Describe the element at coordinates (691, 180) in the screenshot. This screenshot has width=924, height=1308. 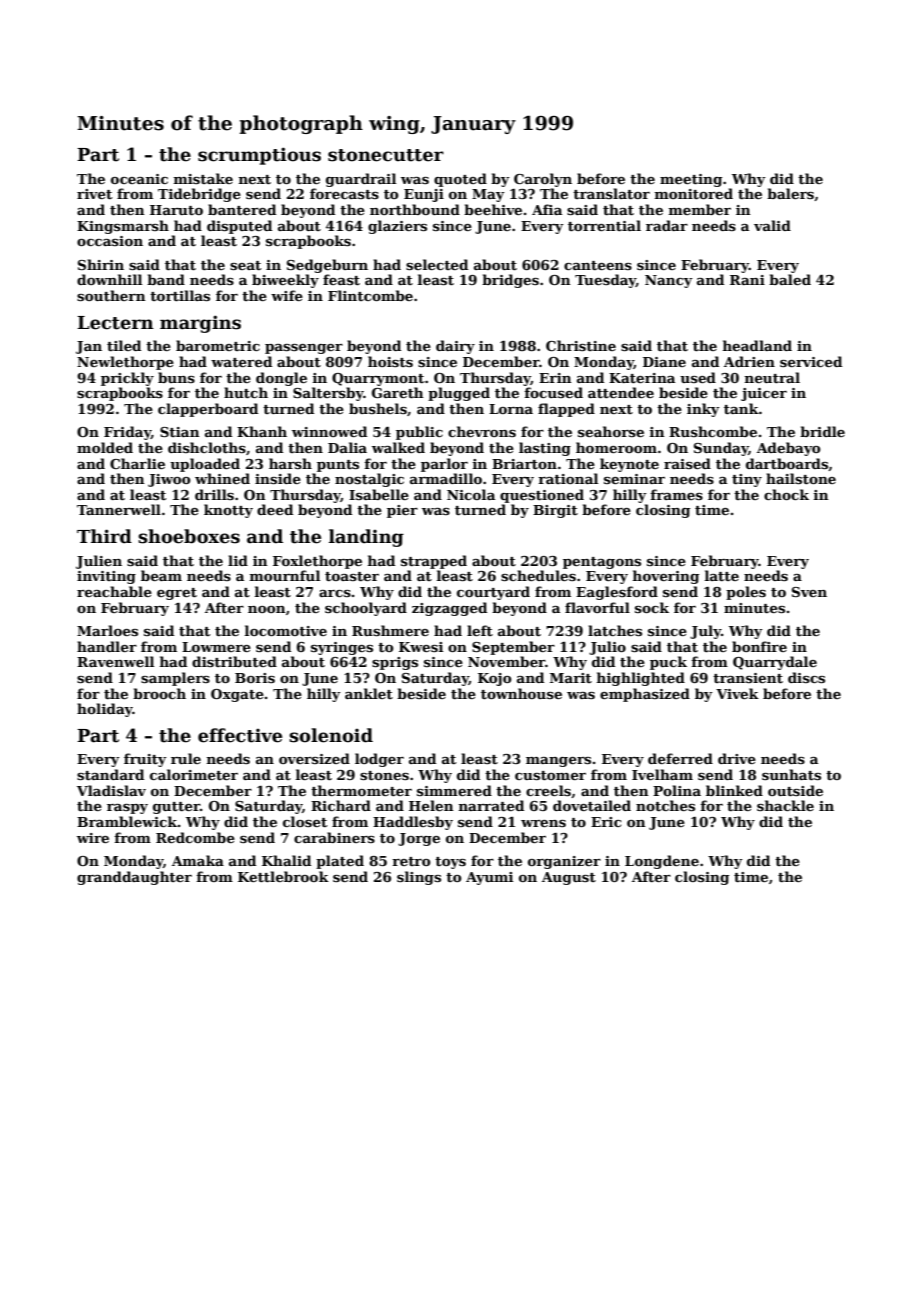
I see `meeting` at that location.
